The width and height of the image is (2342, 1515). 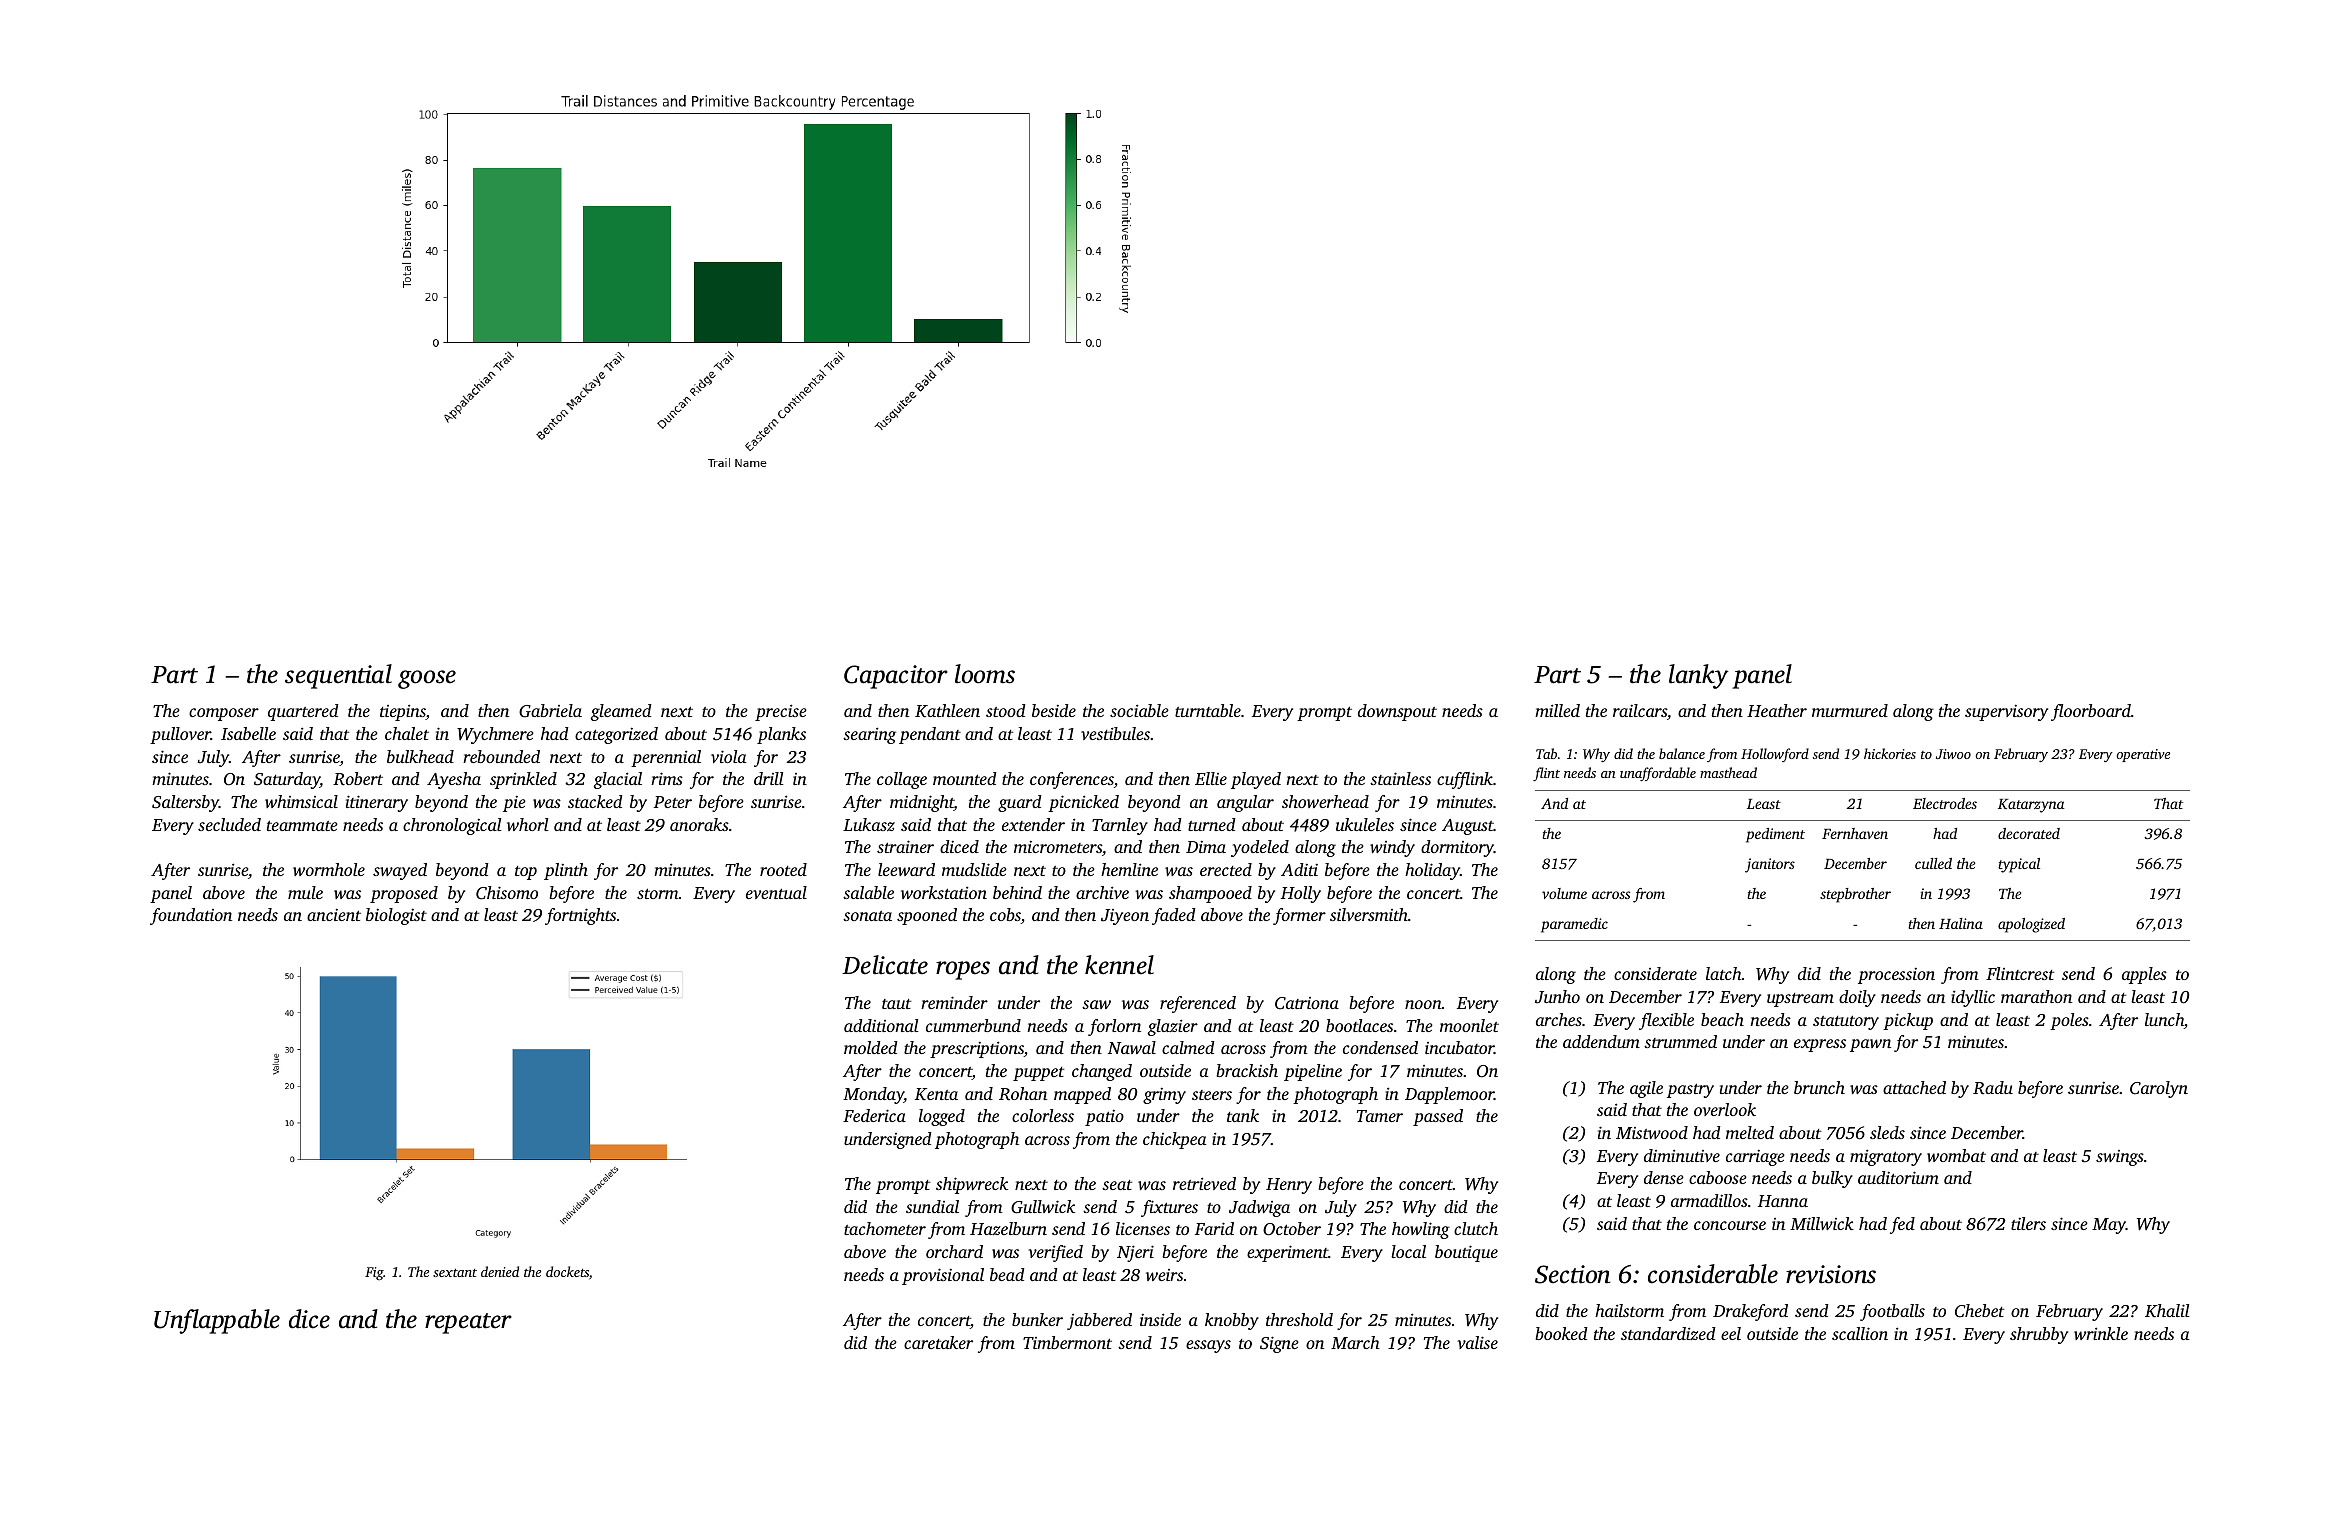 I want to click on apples, so click(x=2144, y=975).
